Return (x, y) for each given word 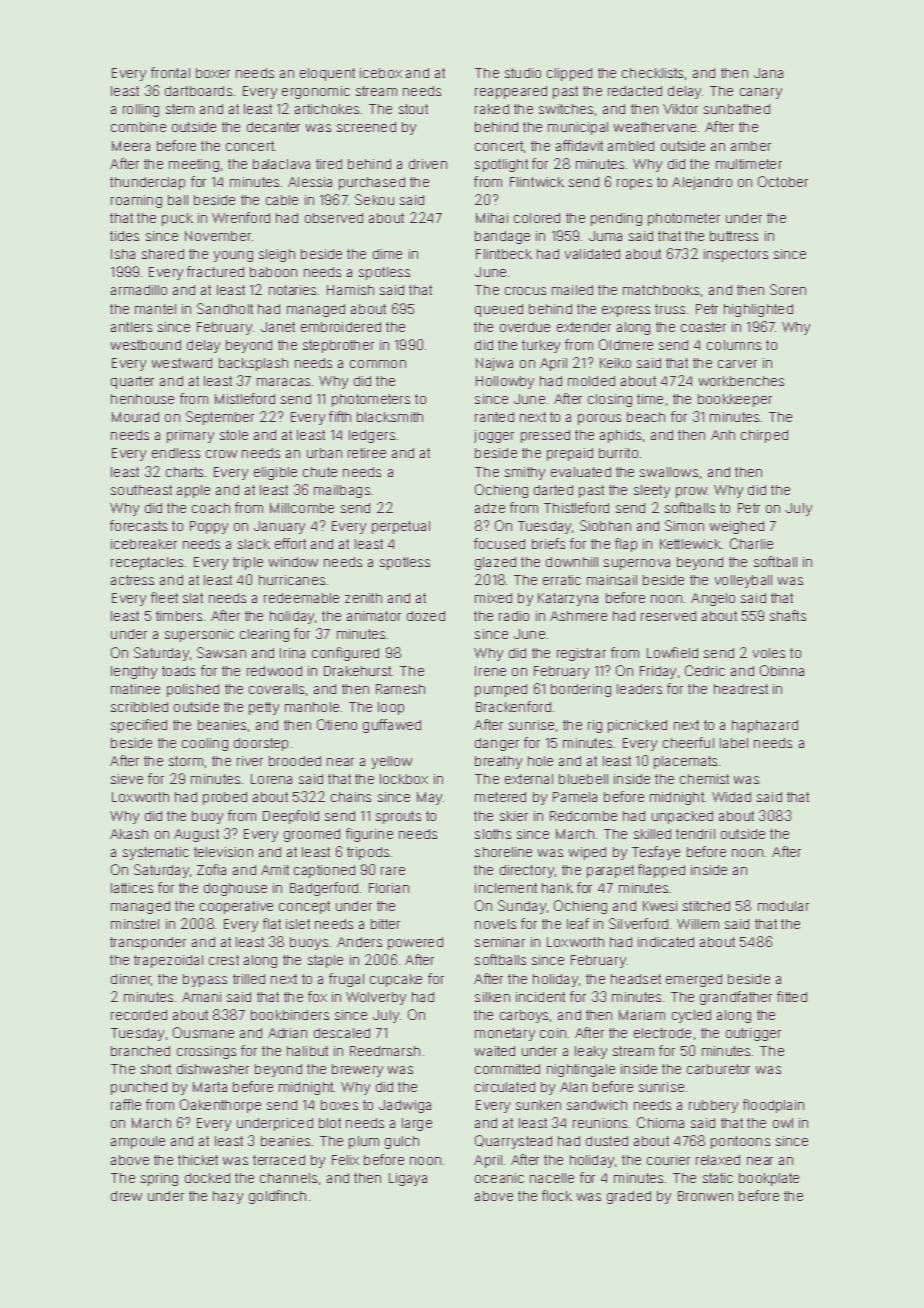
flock (557, 1195)
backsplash (253, 364)
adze (490, 508)
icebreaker (144, 544)
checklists (652, 73)
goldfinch (277, 1197)
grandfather (736, 998)
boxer (213, 73)
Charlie (751, 543)
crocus (525, 291)
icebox (381, 73)
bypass (205, 980)
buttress (734, 236)
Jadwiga (405, 1106)
